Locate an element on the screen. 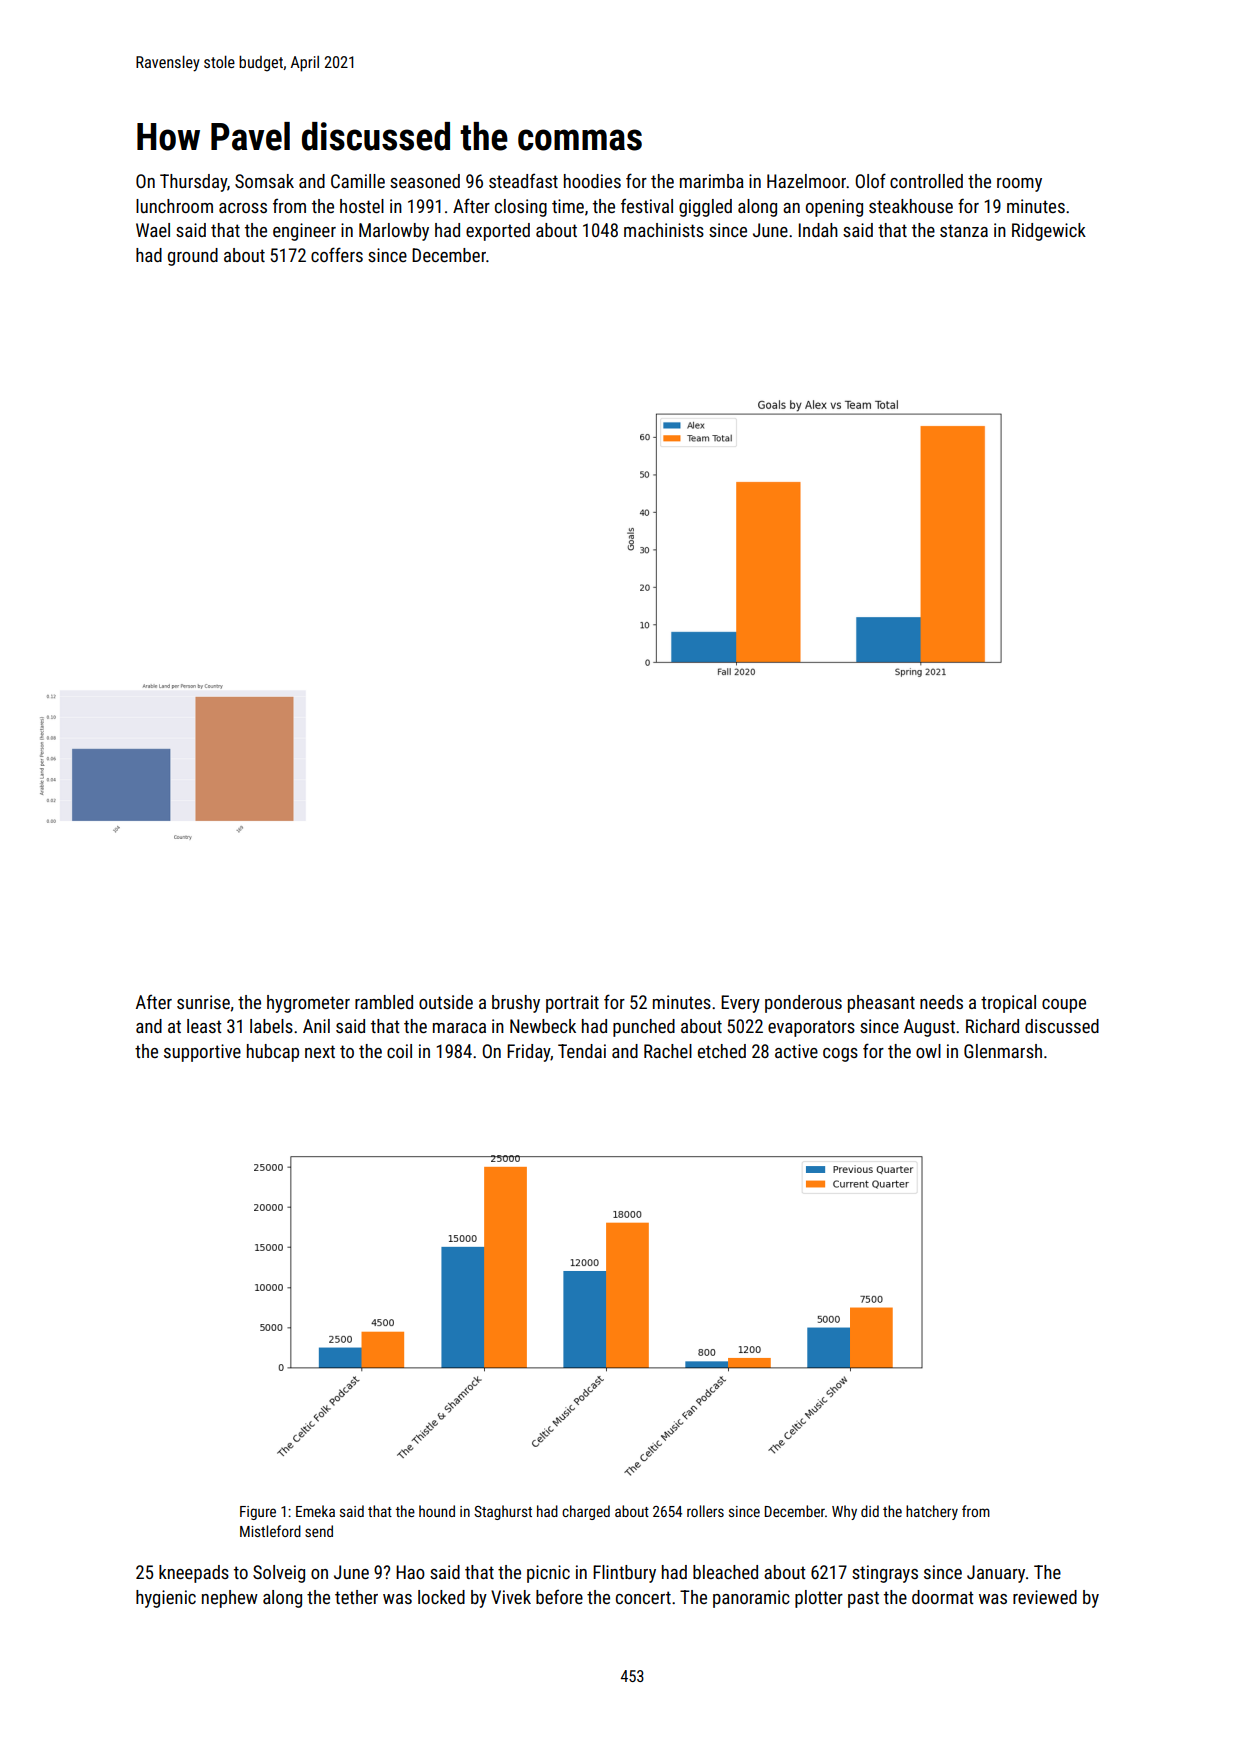  ground is located at coordinates (193, 257).
